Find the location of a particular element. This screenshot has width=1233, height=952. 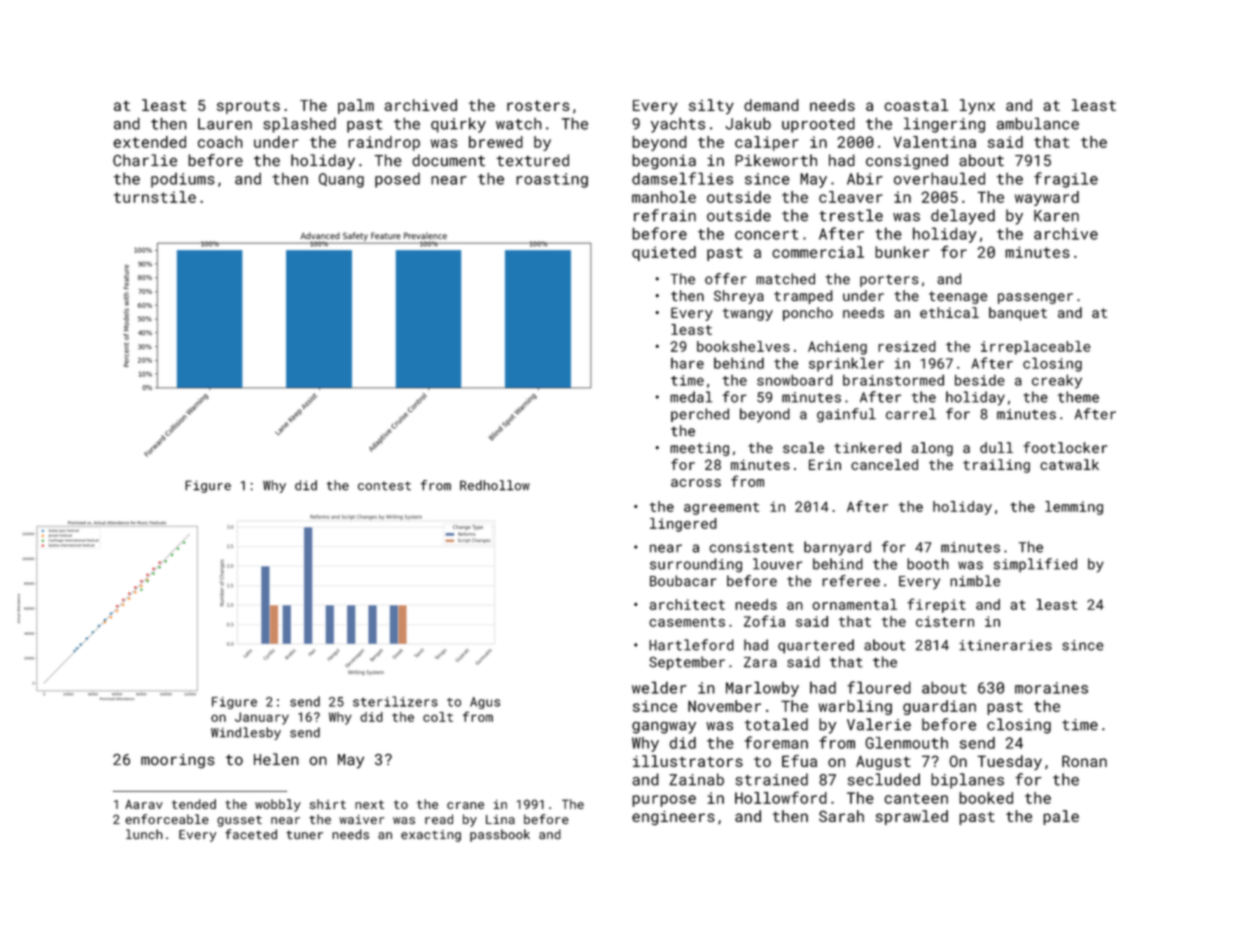

contest is located at coordinates (384, 486).
